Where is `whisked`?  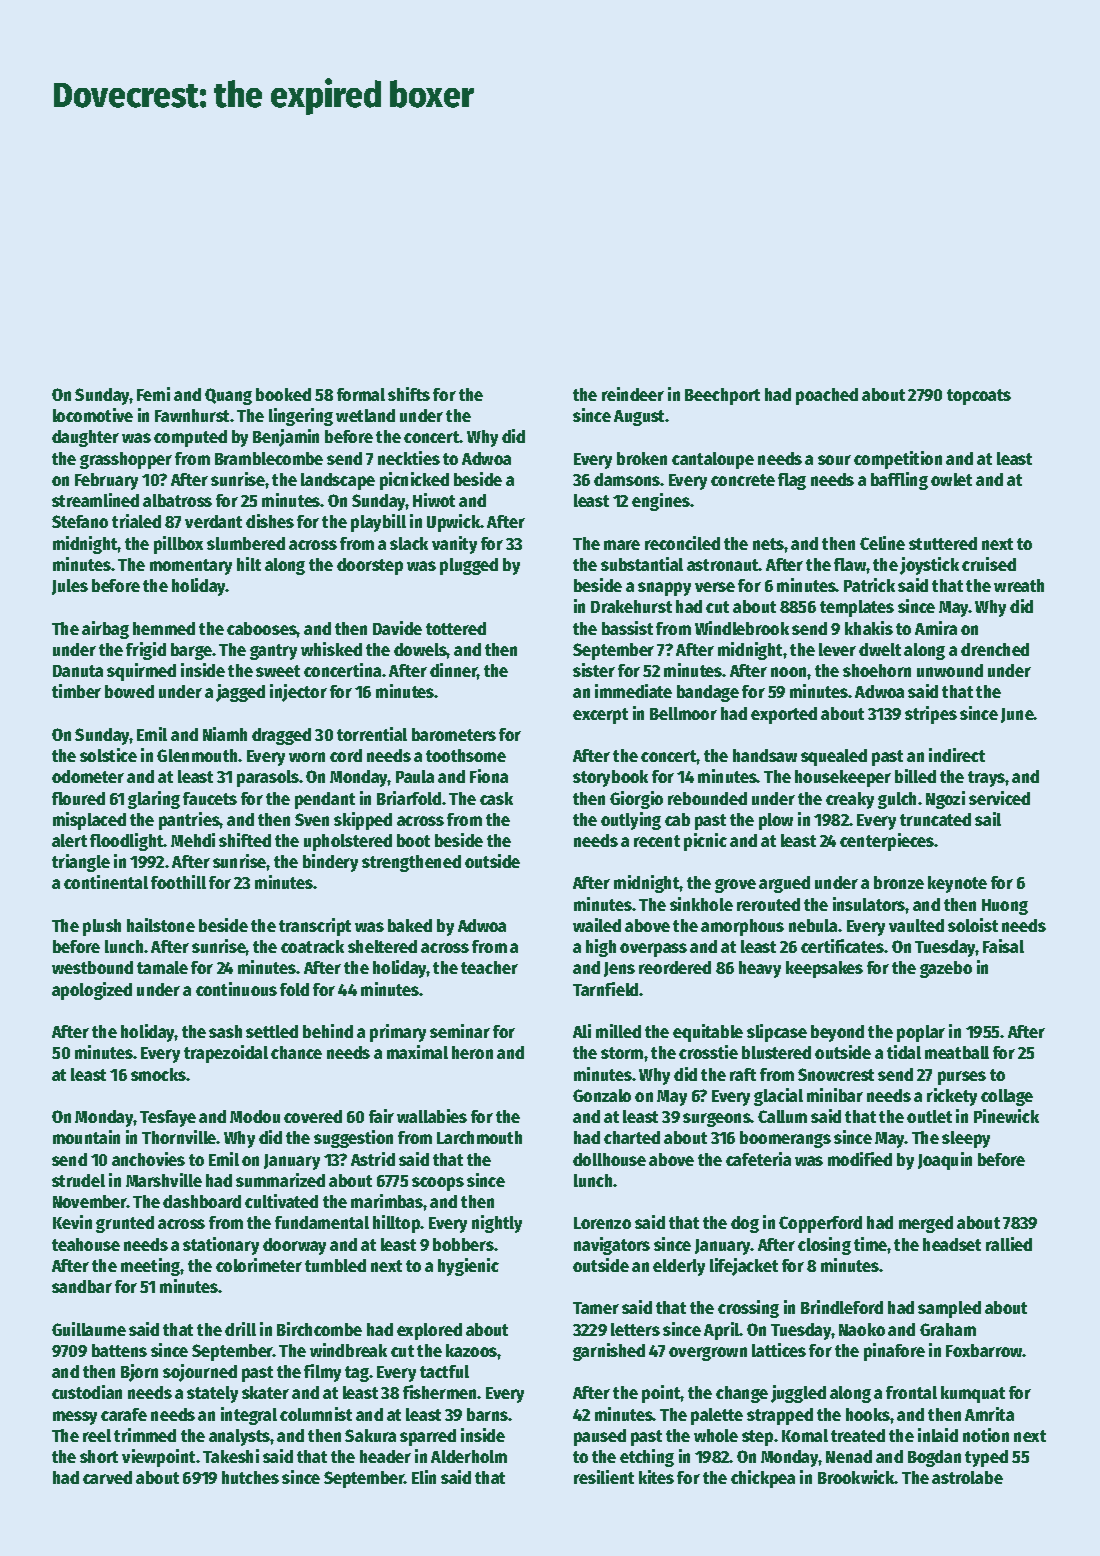 whisked is located at coordinates (331, 649).
